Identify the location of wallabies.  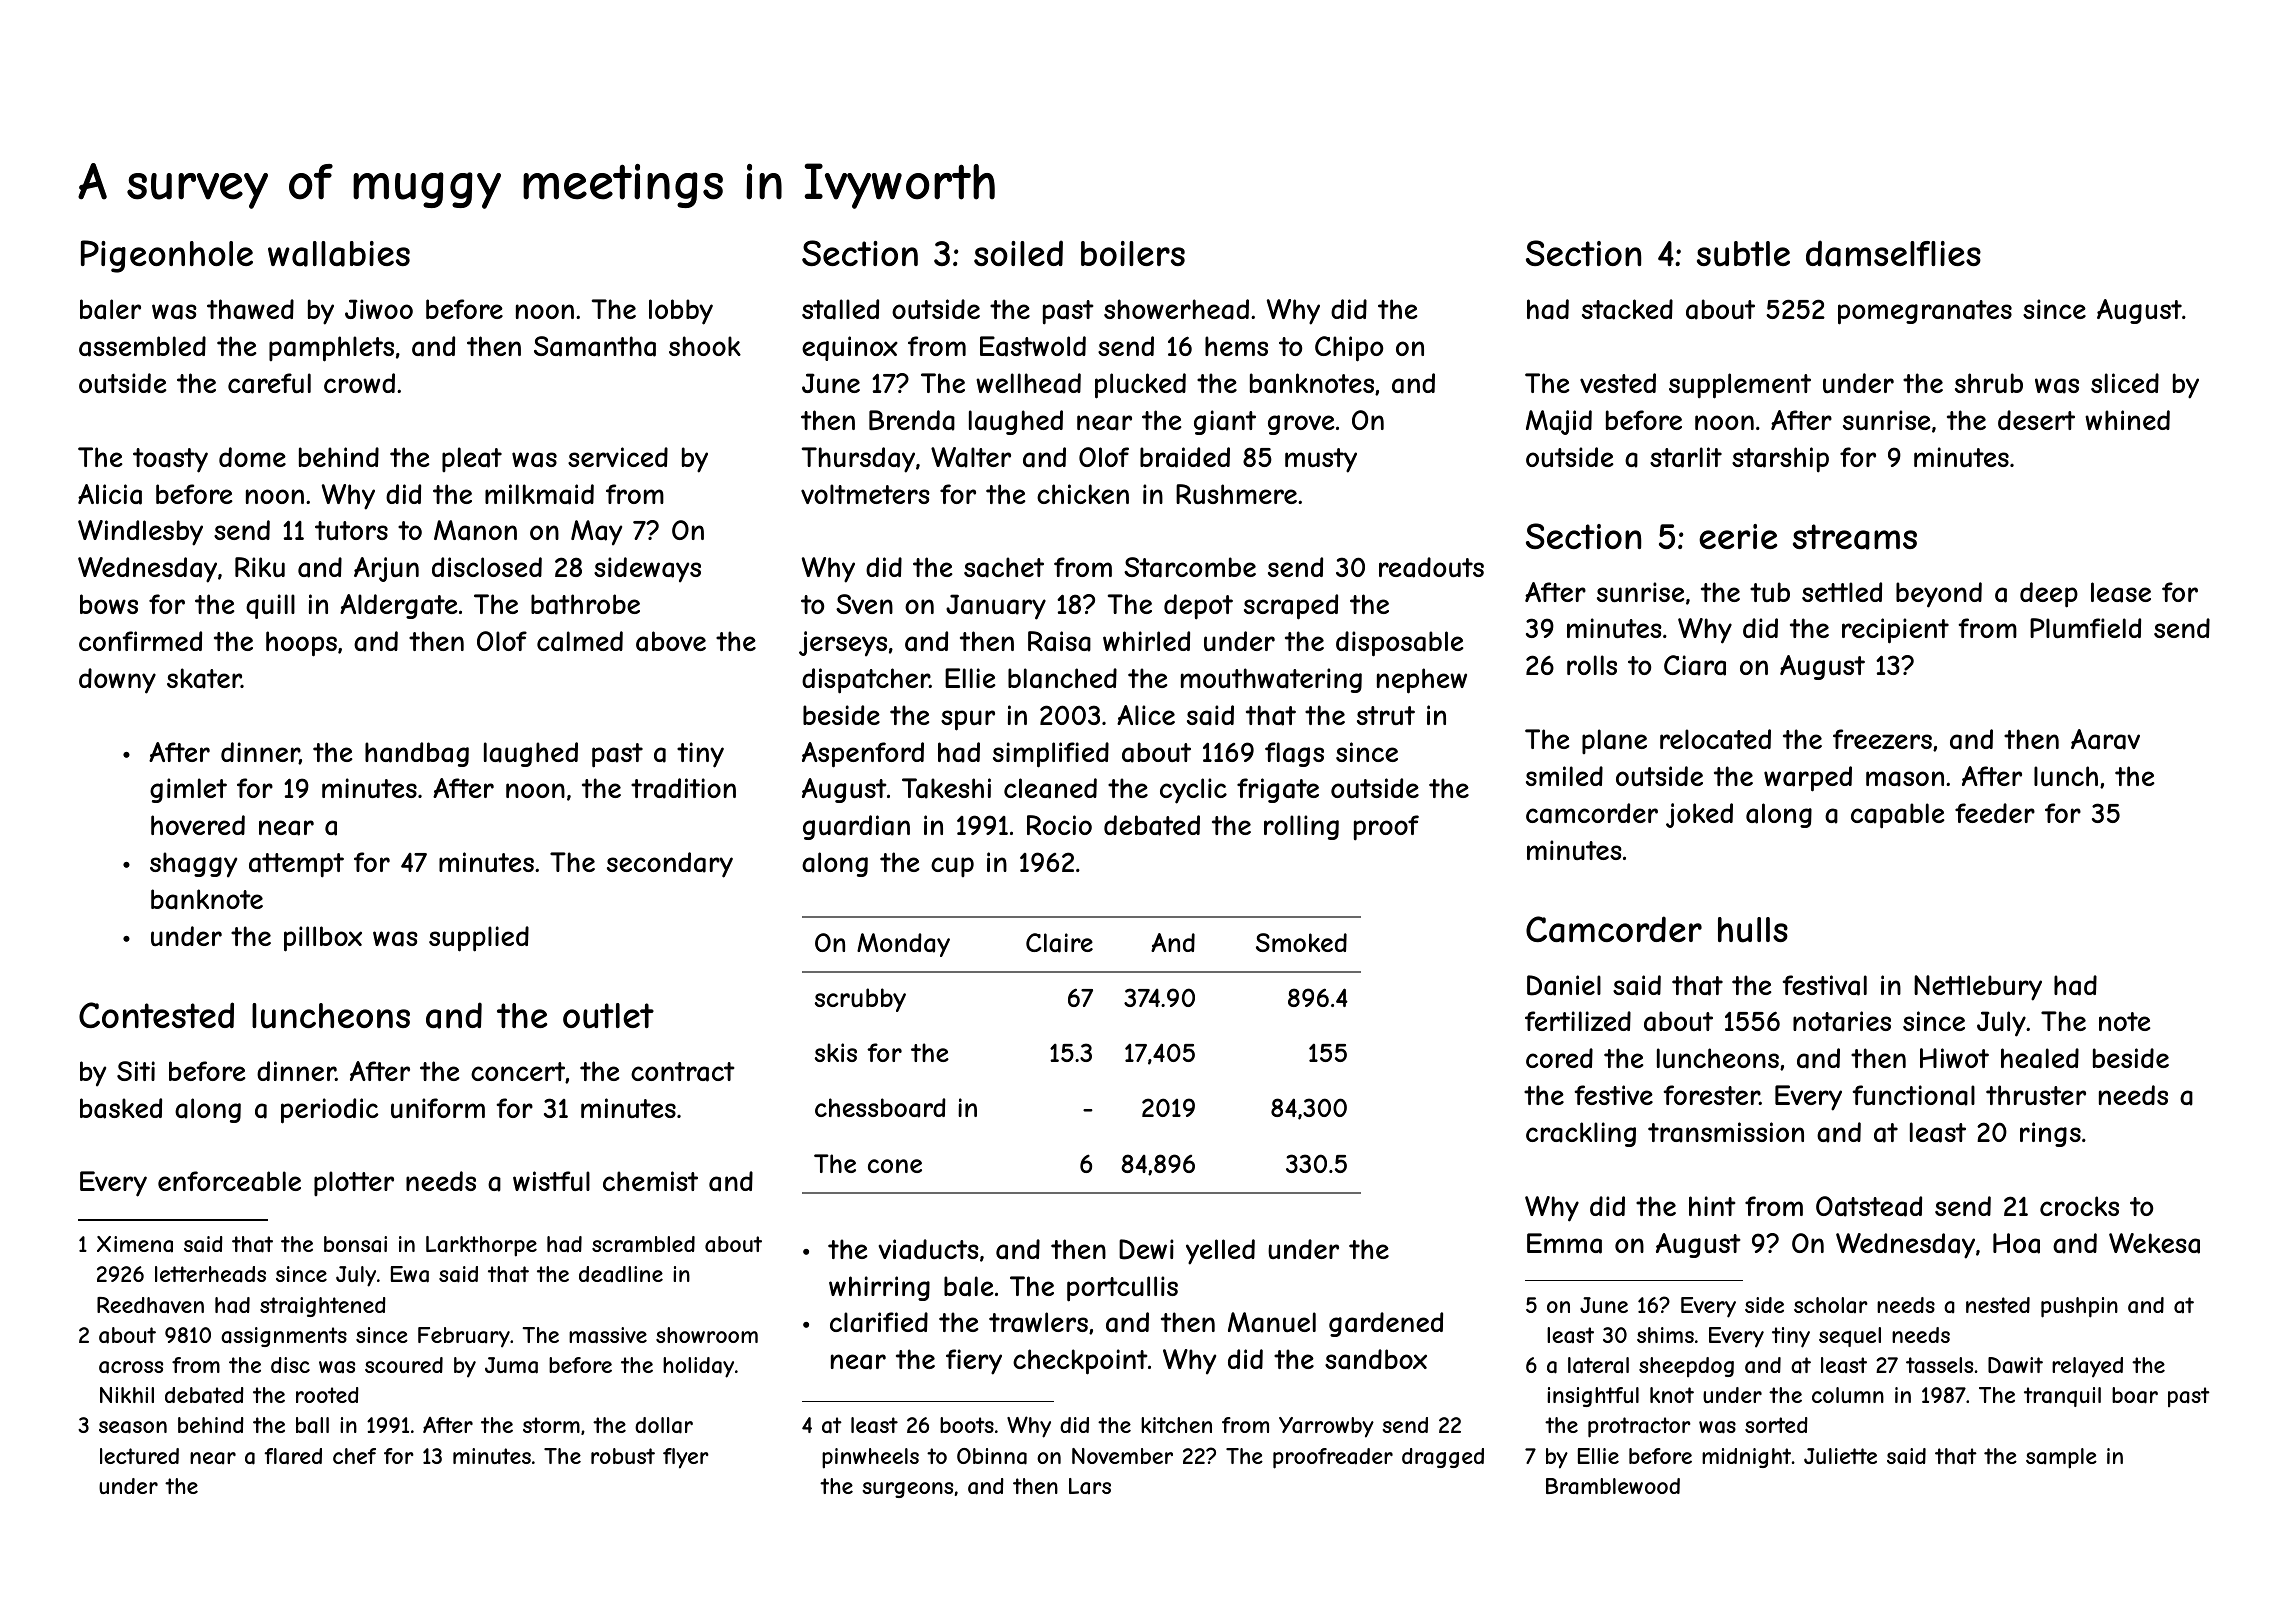
(339, 254).
